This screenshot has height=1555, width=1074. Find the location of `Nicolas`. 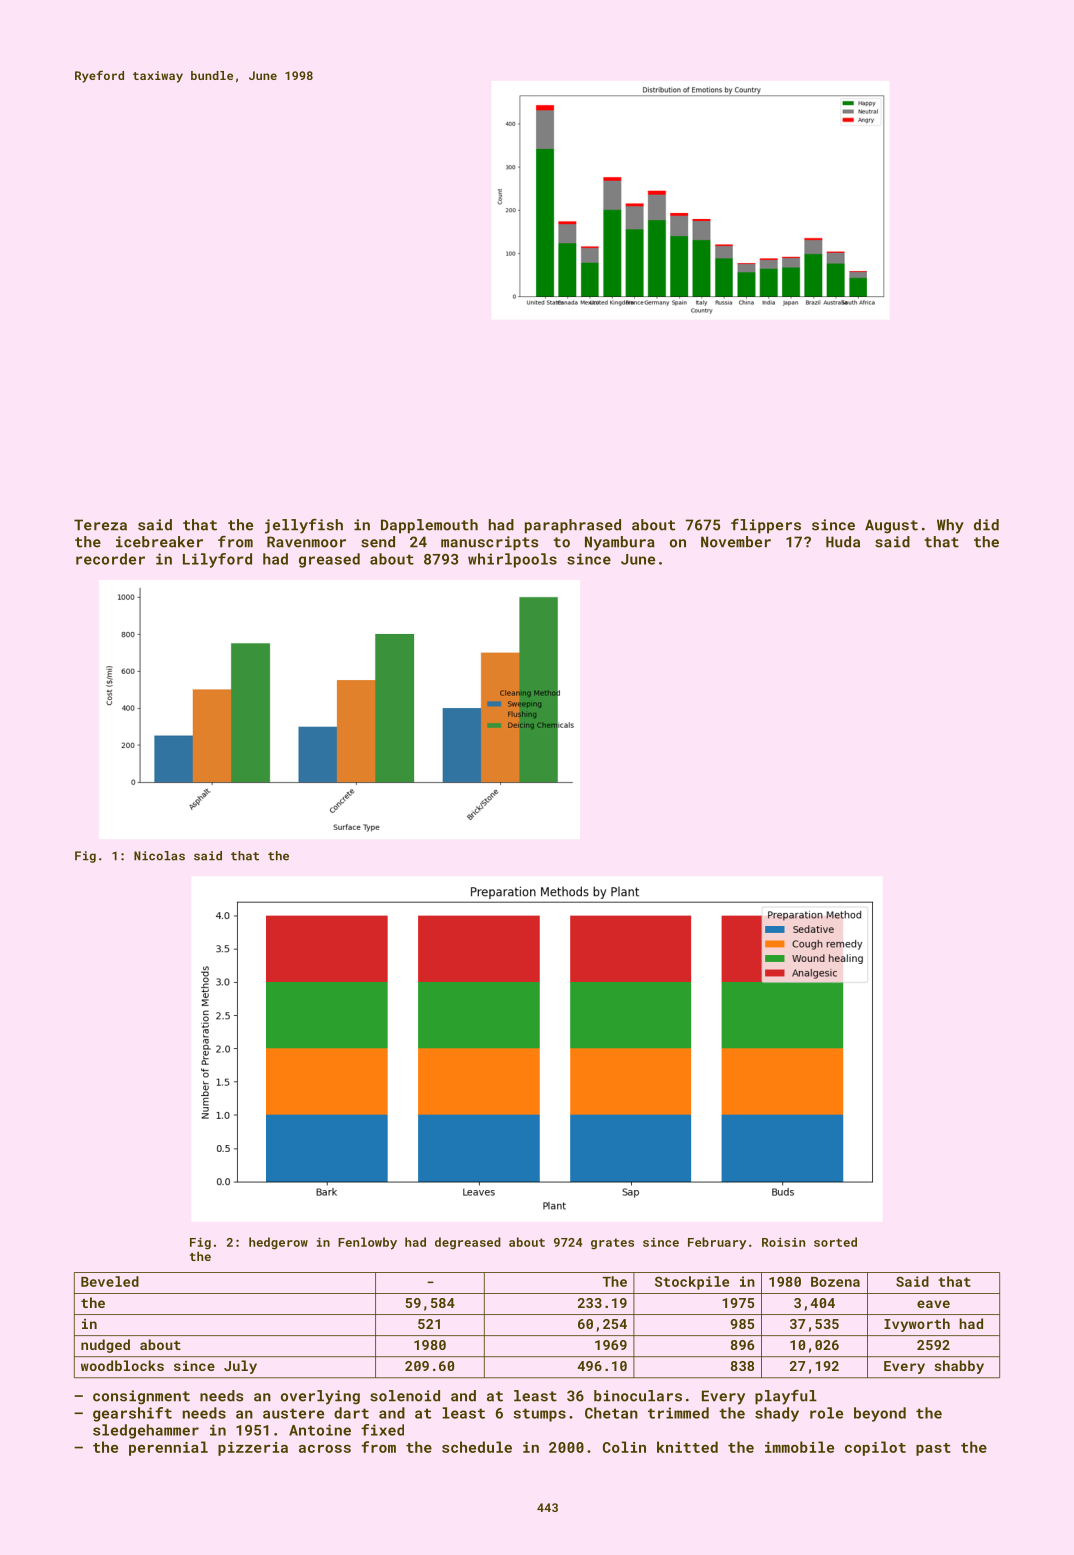

Nicolas is located at coordinates (159, 856).
